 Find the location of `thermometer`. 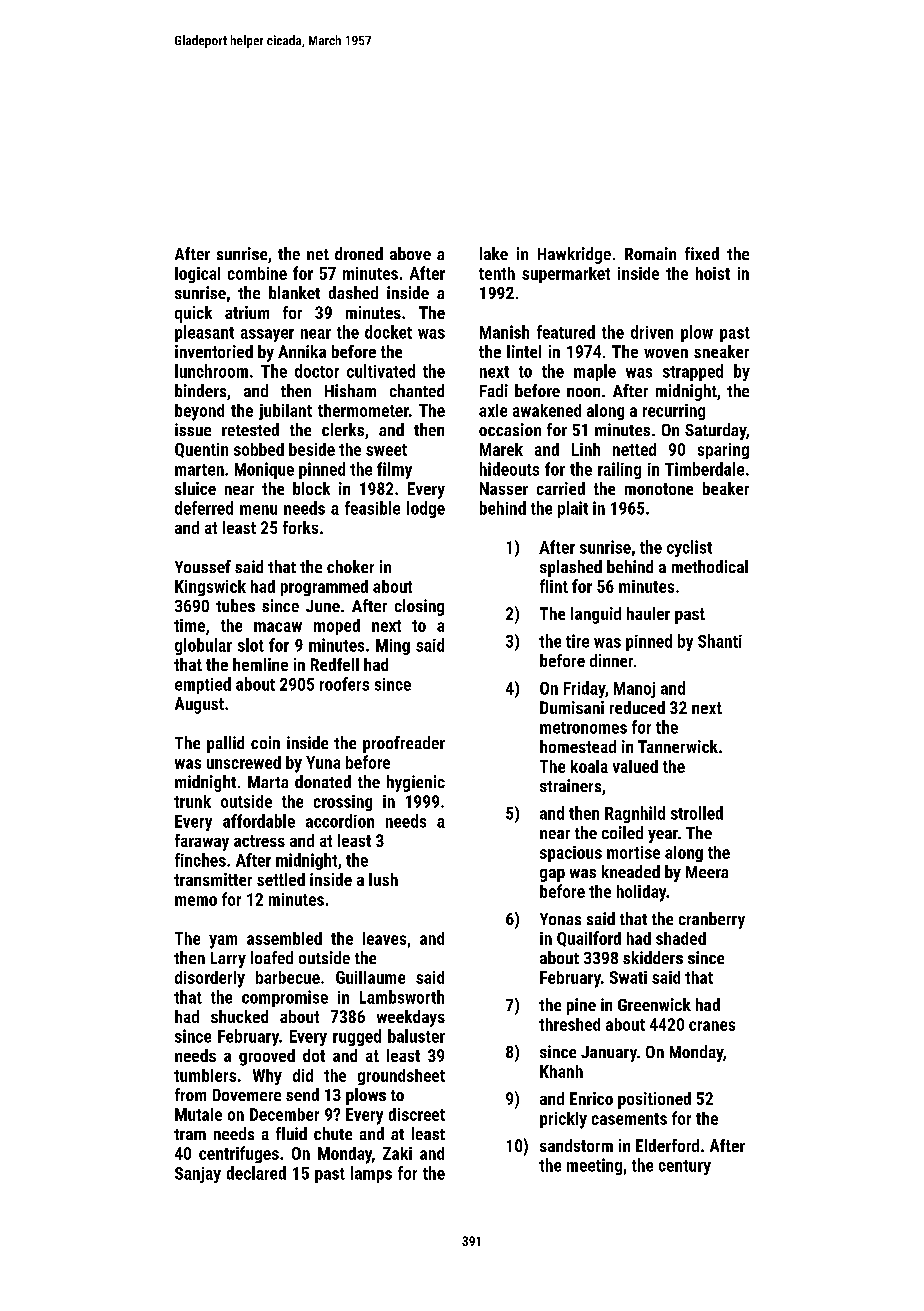

thermometer is located at coordinates (363, 410).
